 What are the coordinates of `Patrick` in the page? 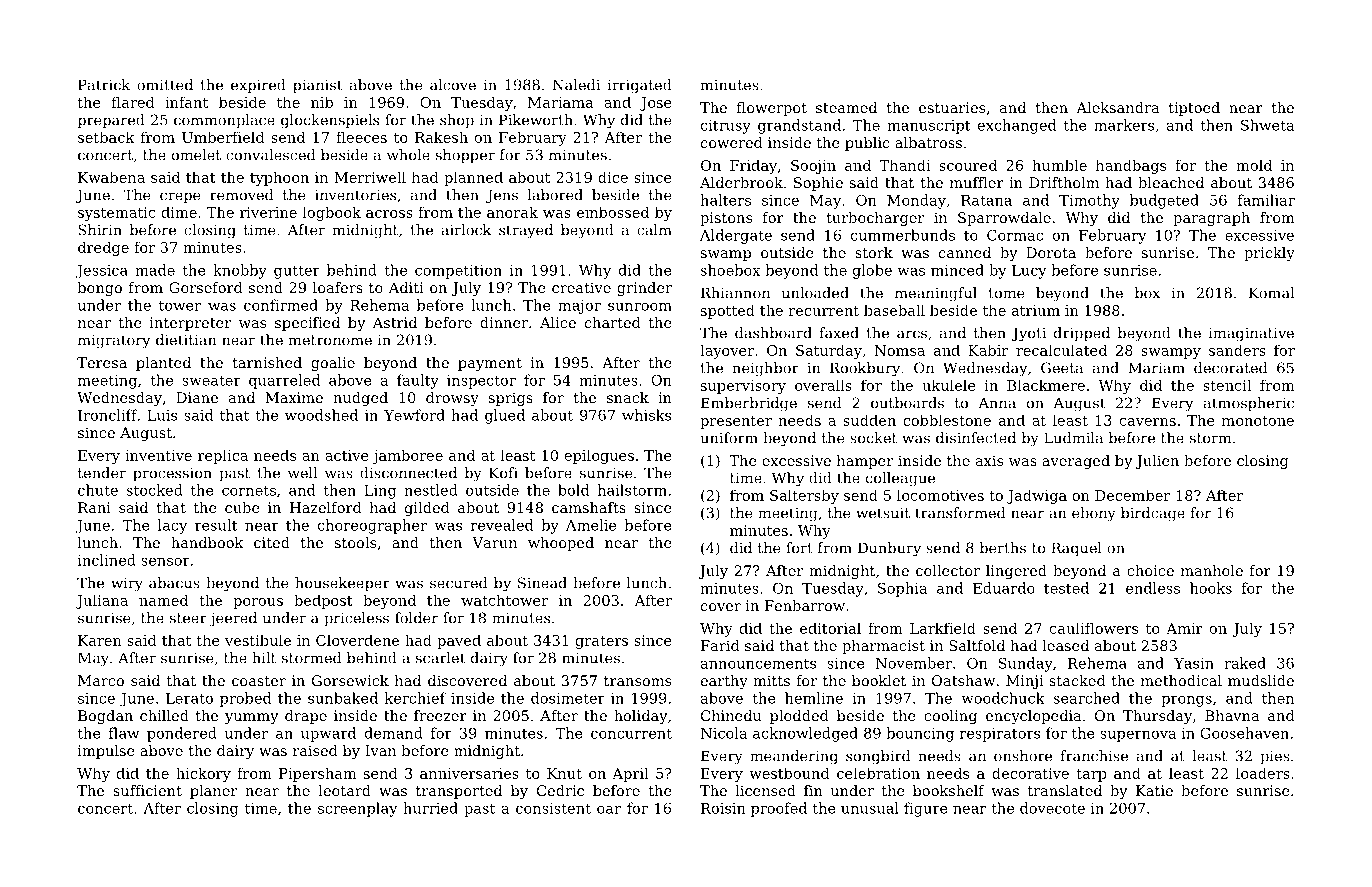 It's located at (104, 85).
